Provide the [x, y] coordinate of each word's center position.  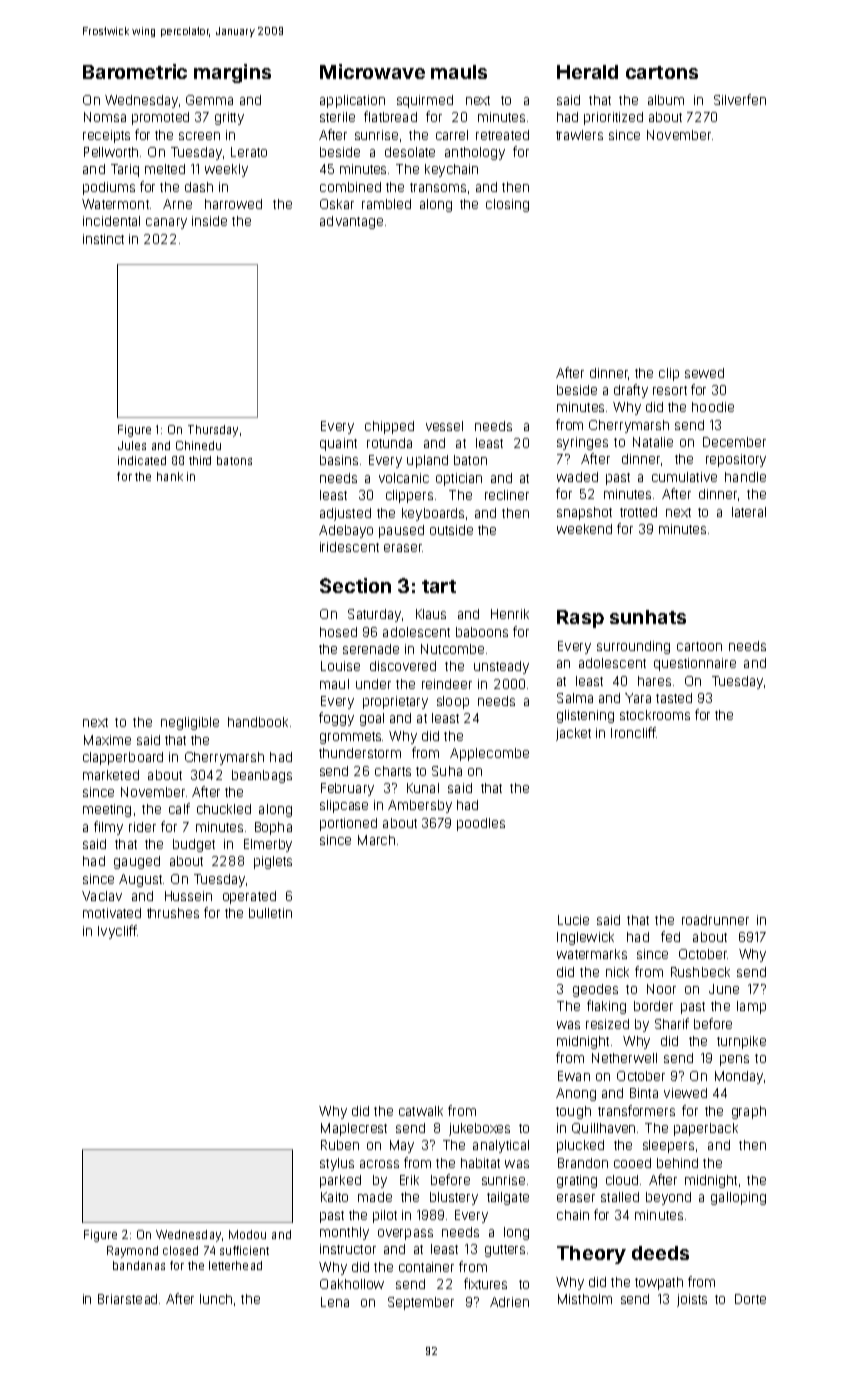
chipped [389, 427]
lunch [216, 1299]
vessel [444, 426]
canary [166, 223]
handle [745, 477]
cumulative [684, 477]
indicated [142, 460]
